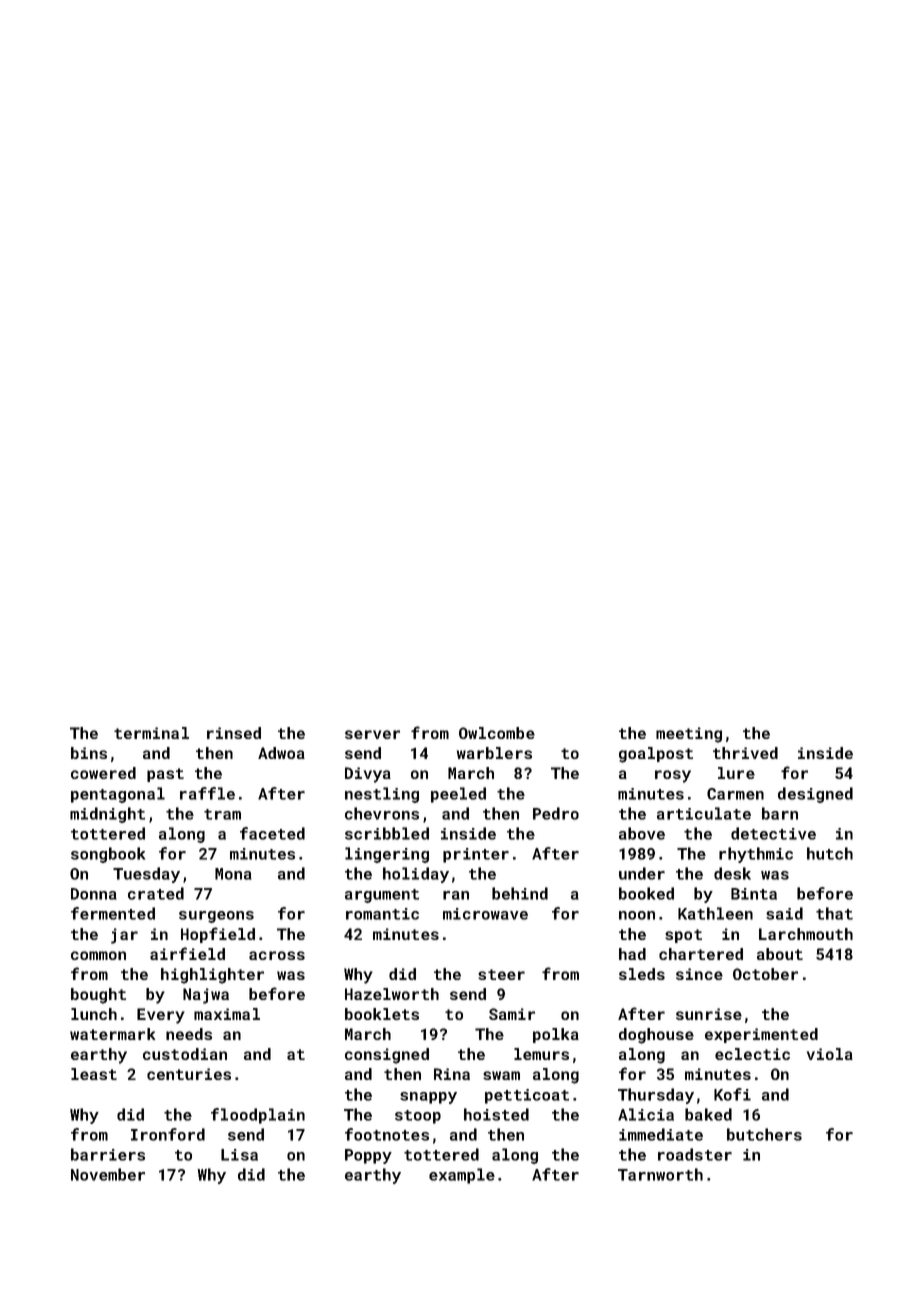  Describe the element at coordinates (387, 833) in the image. I see `scribbled` at that location.
